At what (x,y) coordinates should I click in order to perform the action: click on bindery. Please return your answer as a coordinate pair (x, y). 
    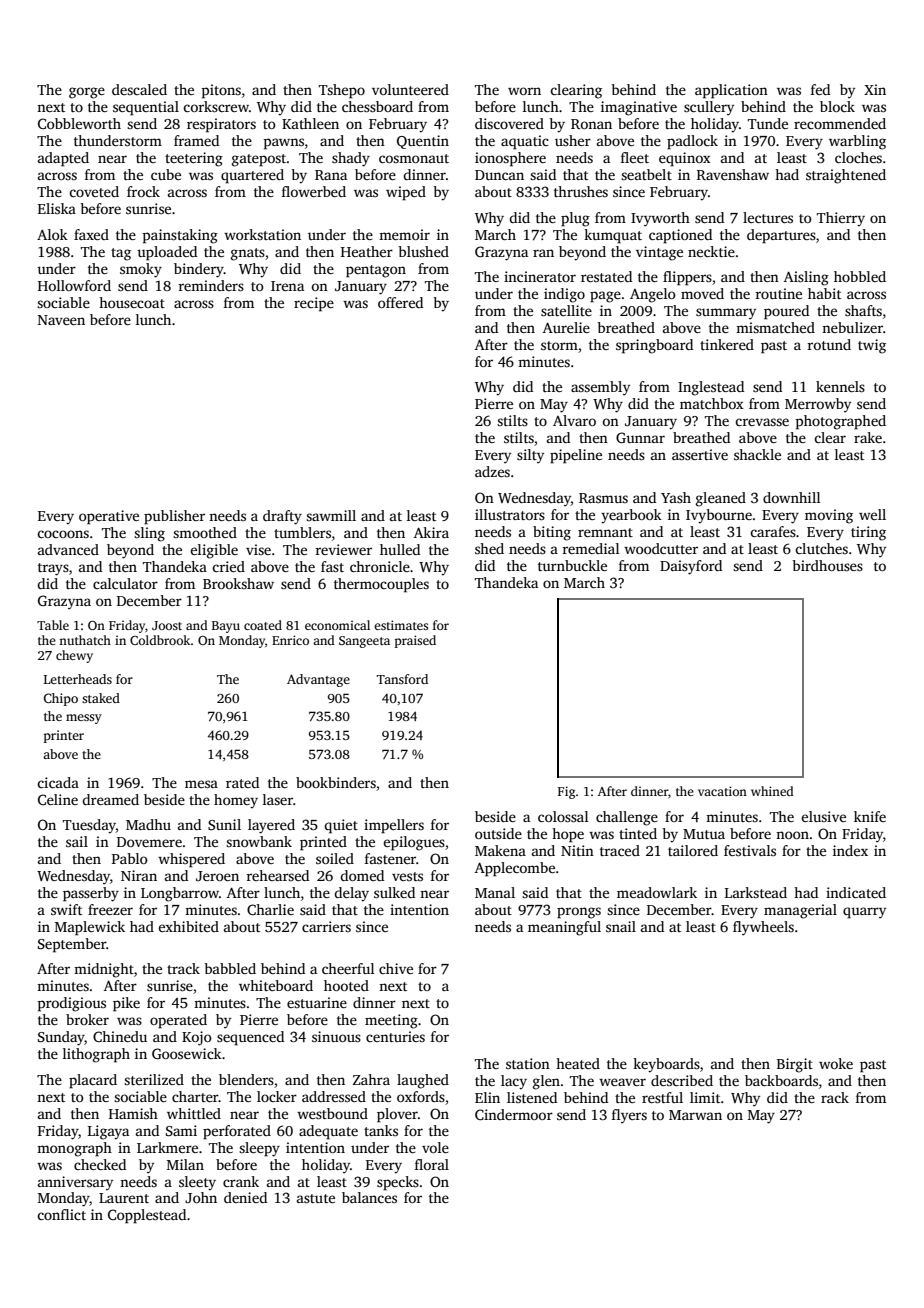
    Looking at the image, I should click on (199, 270).
